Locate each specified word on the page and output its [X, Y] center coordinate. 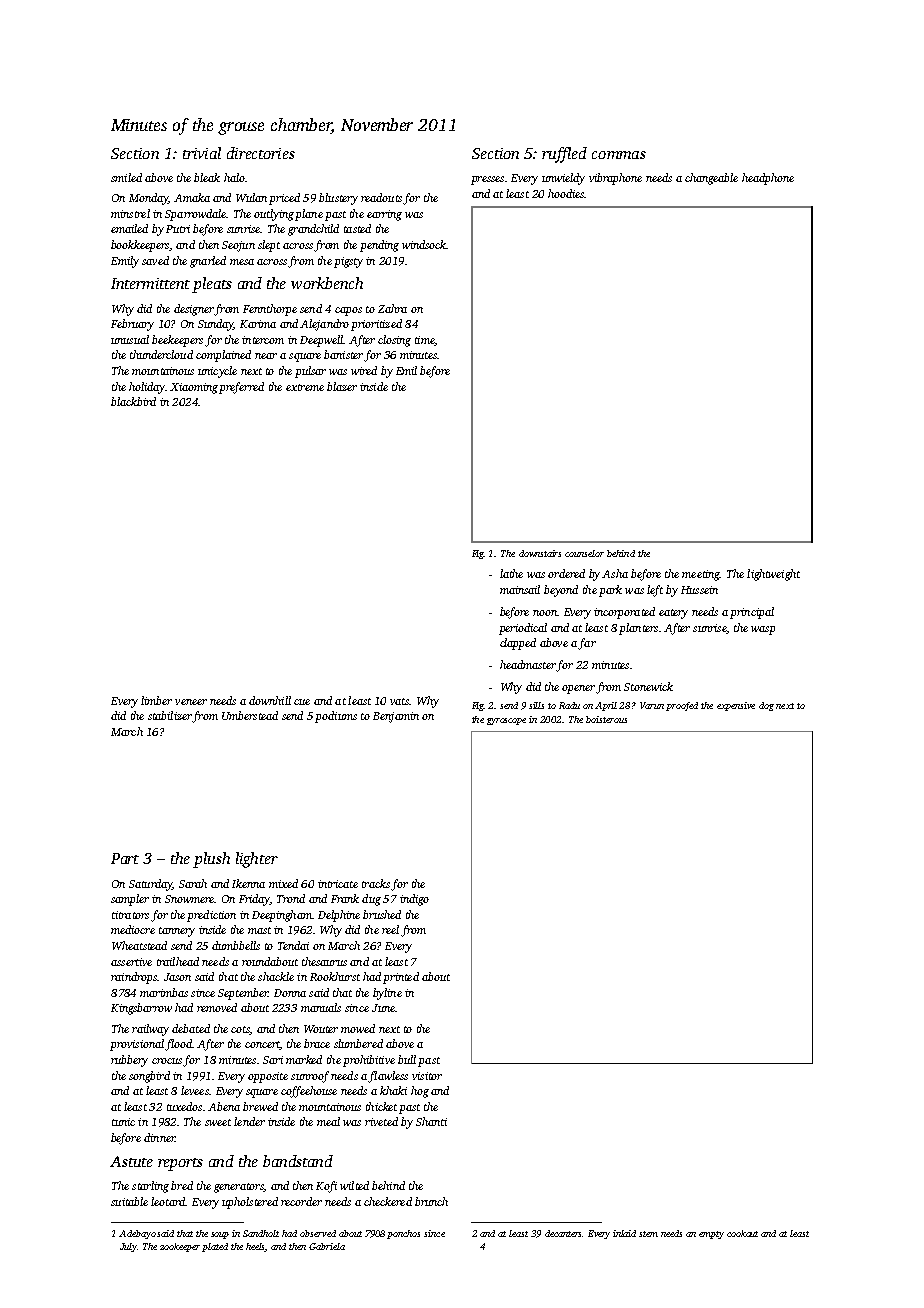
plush [211, 860]
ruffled [564, 155]
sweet [218, 1122]
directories [261, 153]
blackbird [133, 401]
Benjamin [396, 717]
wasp [763, 630]
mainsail [520, 589]
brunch [431, 1201]
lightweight [773, 575]
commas [619, 155]
